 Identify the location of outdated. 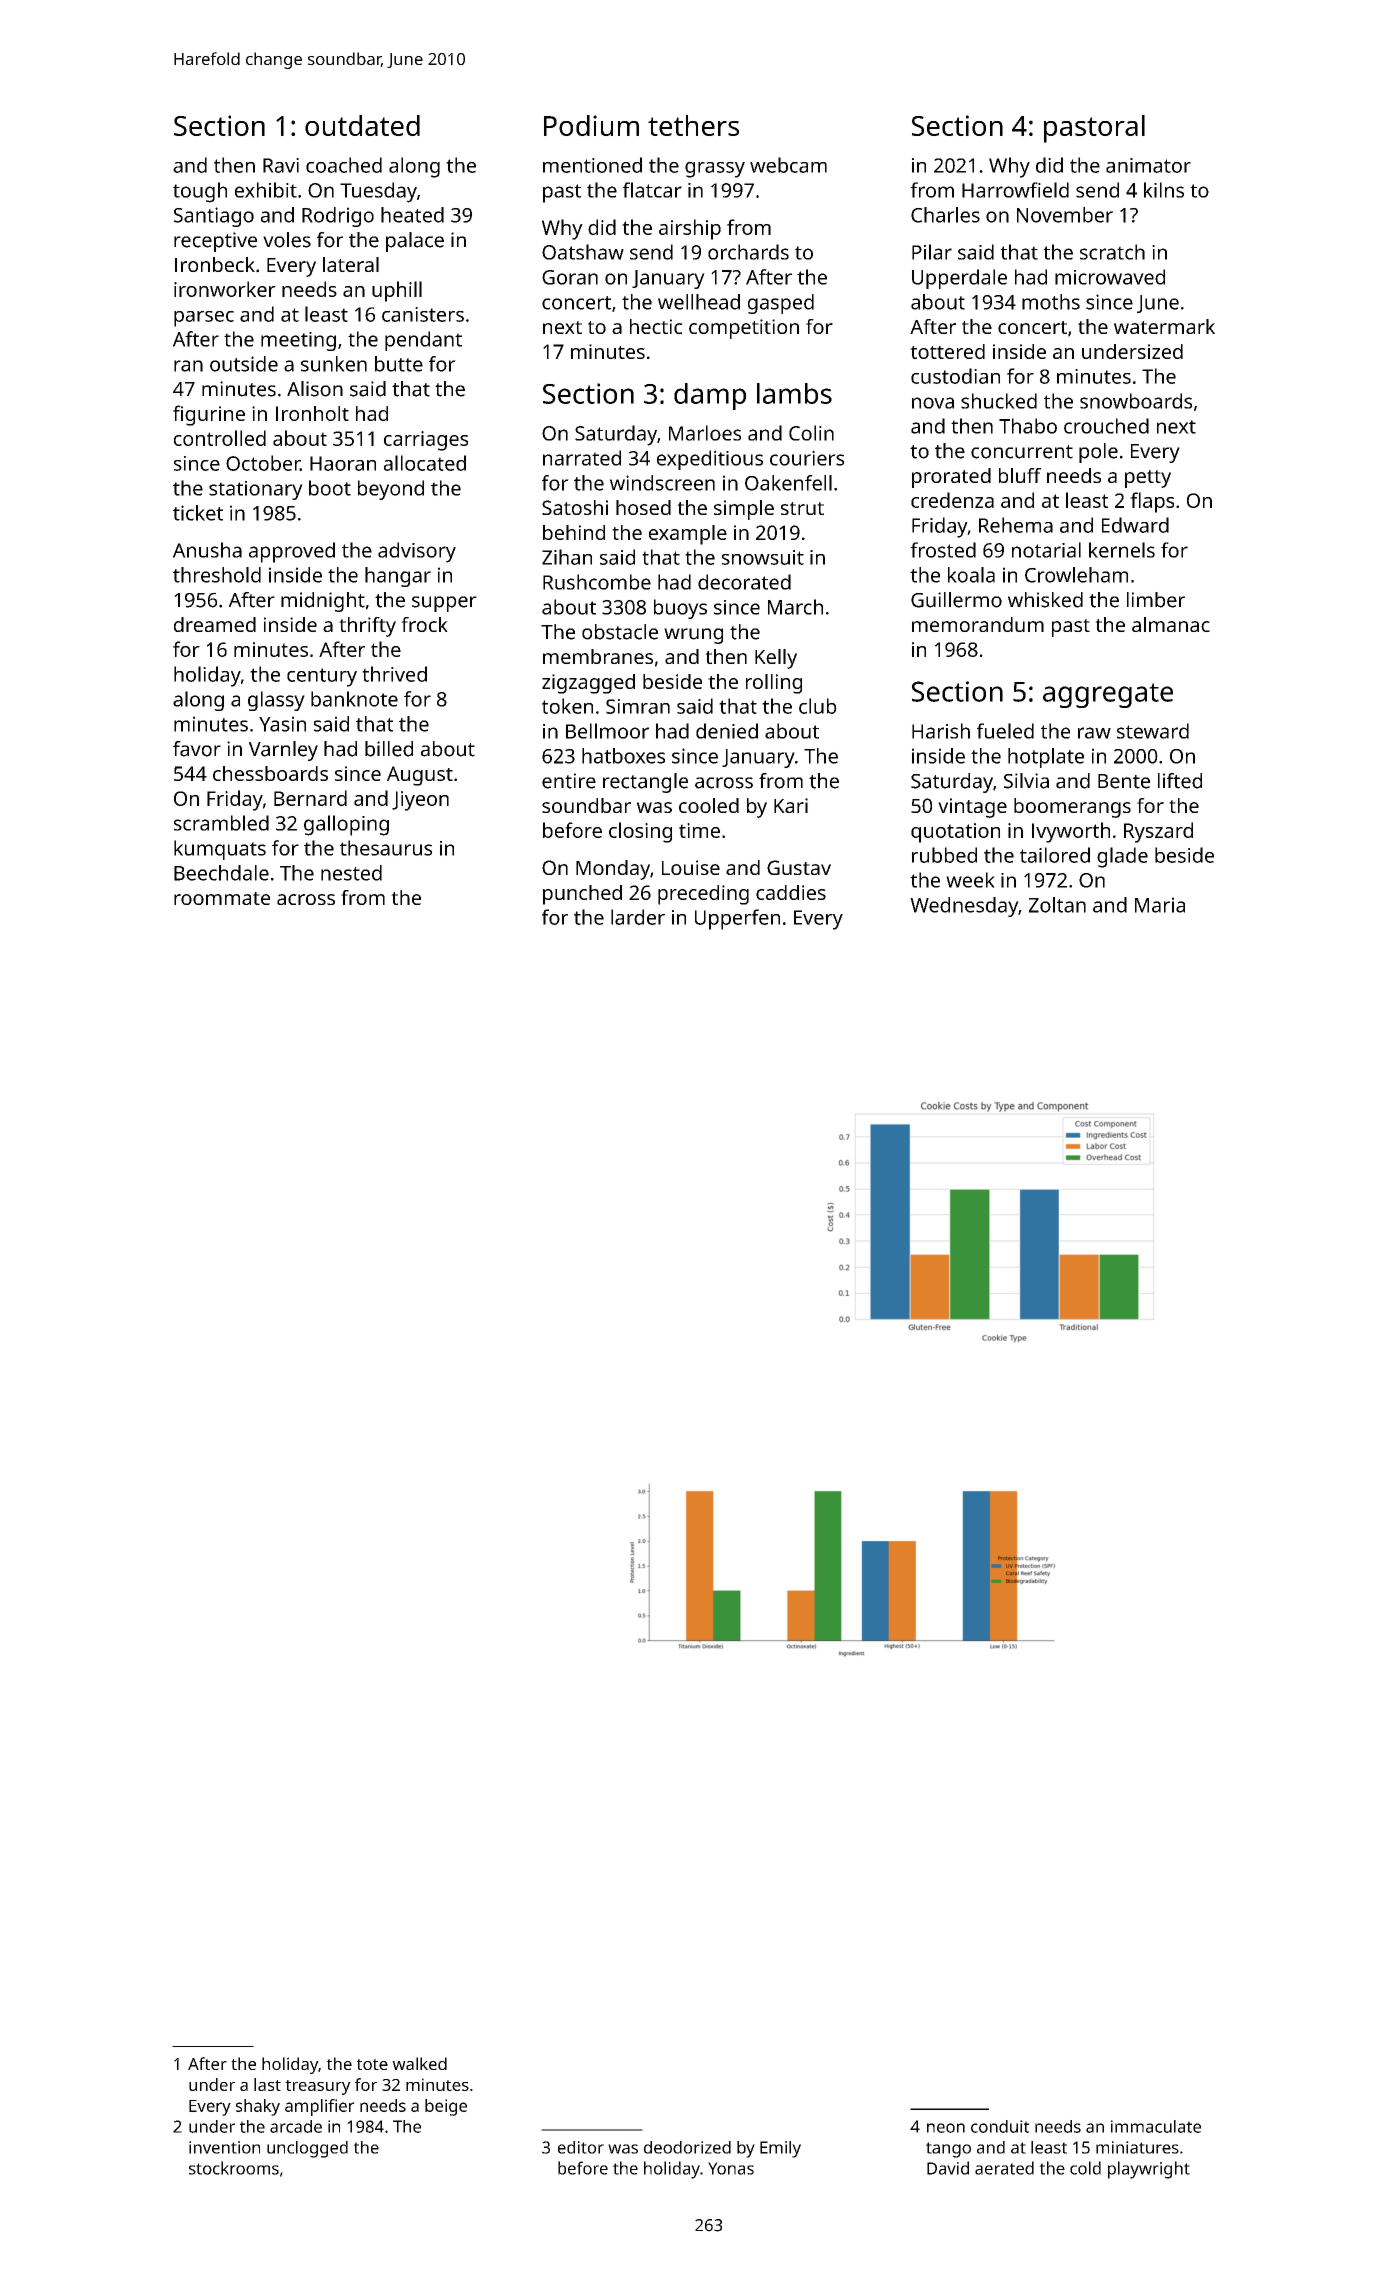
(362, 125).
